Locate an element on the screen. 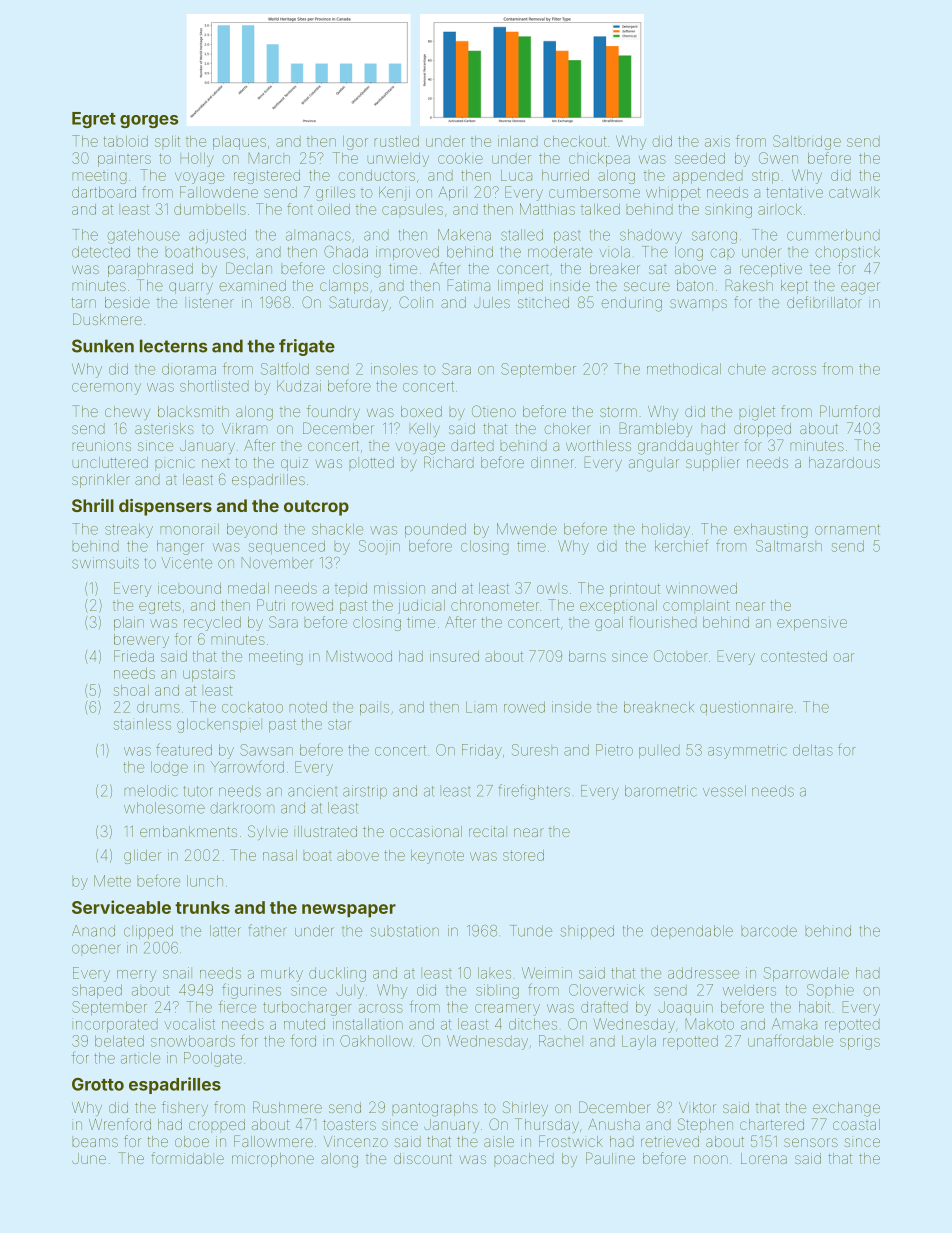 This screenshot has height=1233, width=952. Gwen is located at coordinates (778, 158).
